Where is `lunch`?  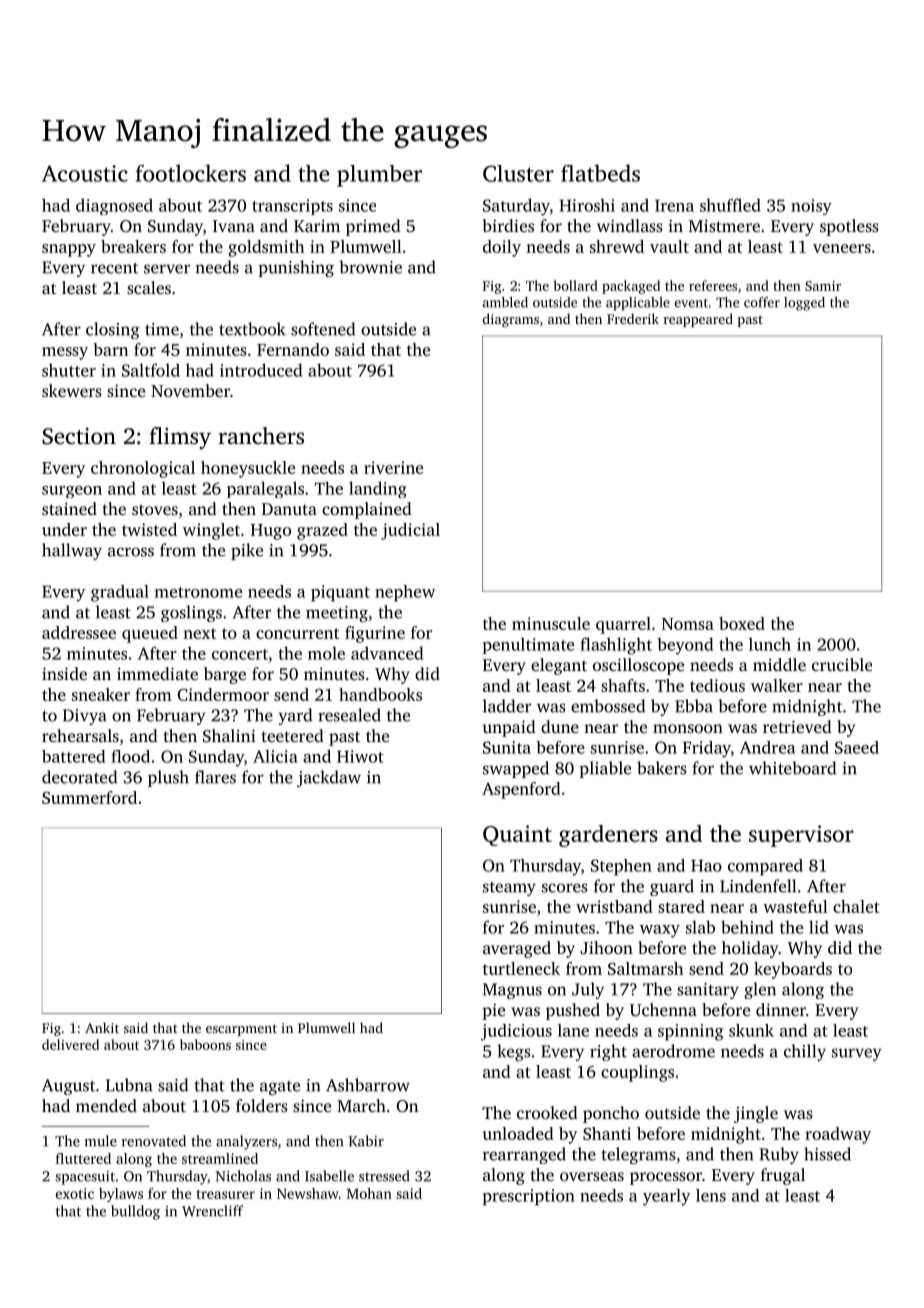 lunch is located at coordinates (770, 644).
